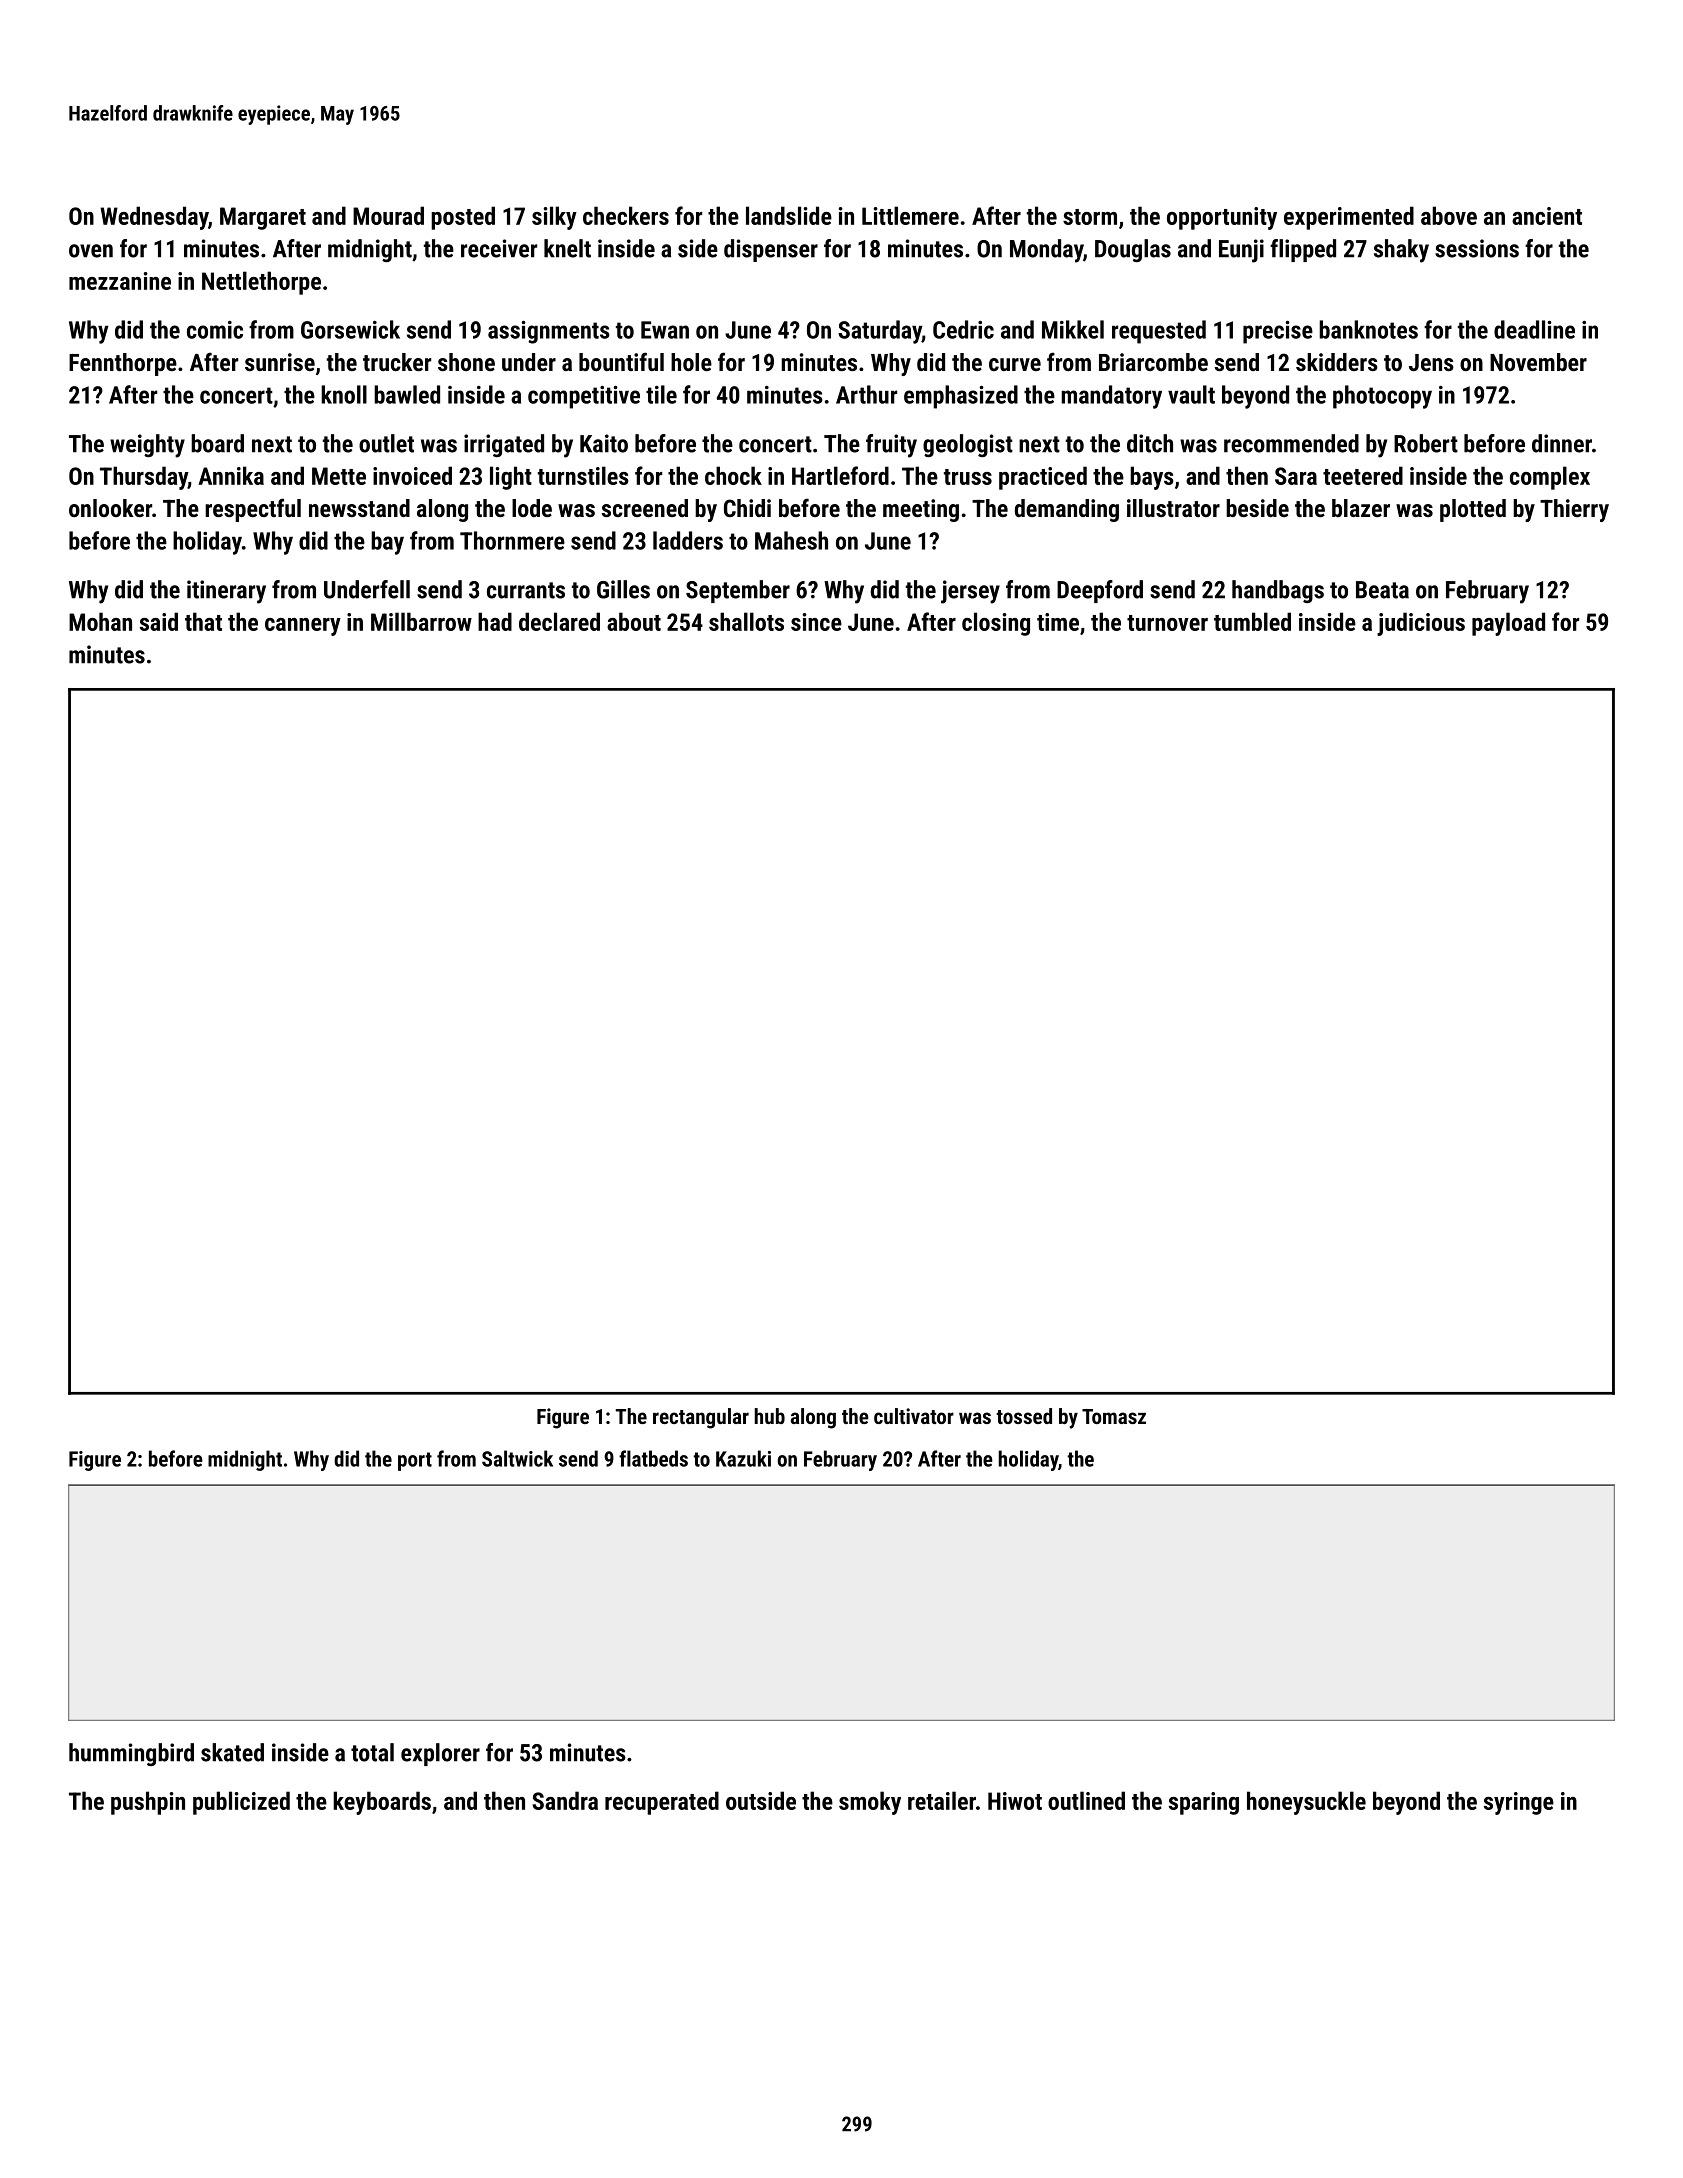  I want to click on payload, so click(1508, 624).
